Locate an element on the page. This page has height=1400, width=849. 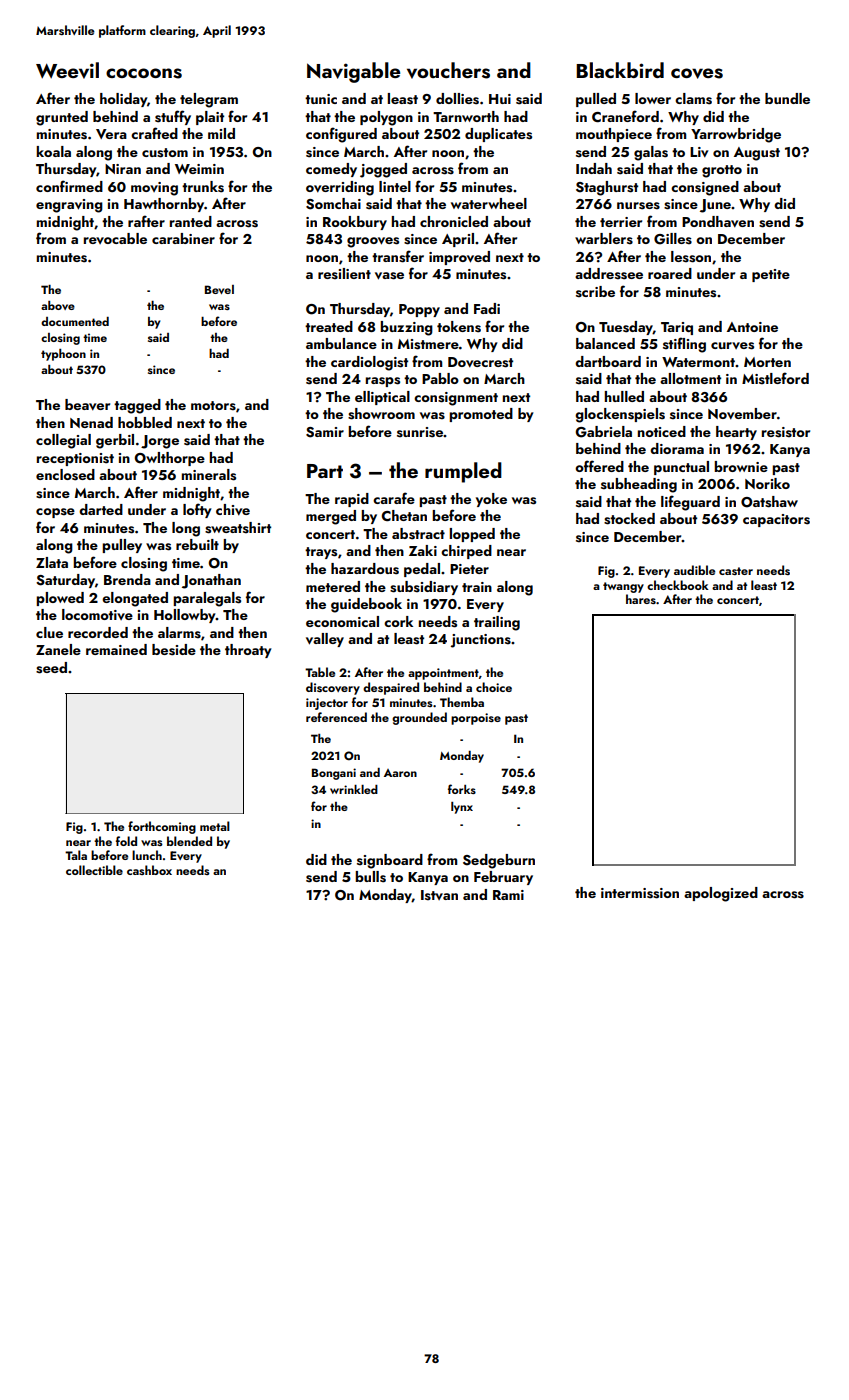
typhoon is located at coordinates (63, 355).
